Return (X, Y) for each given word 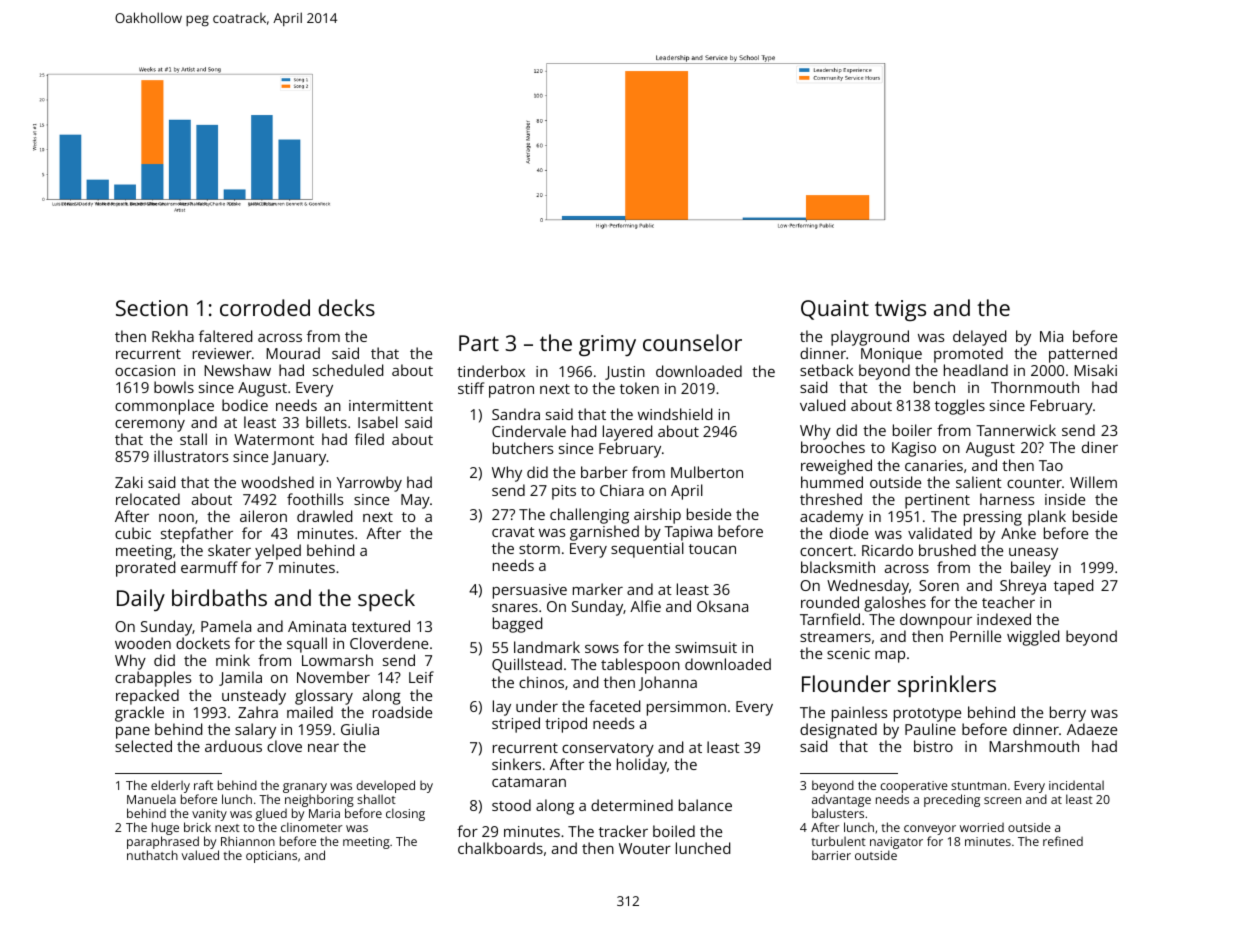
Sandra (516, 414)
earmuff (209, 567)
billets (326, 422)
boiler (912, 430)
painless (859, 714)
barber (604, 472)
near (323, 748)
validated (940, 533)
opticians (271, 857)
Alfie (645, 606)
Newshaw (237, 370)
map (890, 657)
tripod (566, 725)
